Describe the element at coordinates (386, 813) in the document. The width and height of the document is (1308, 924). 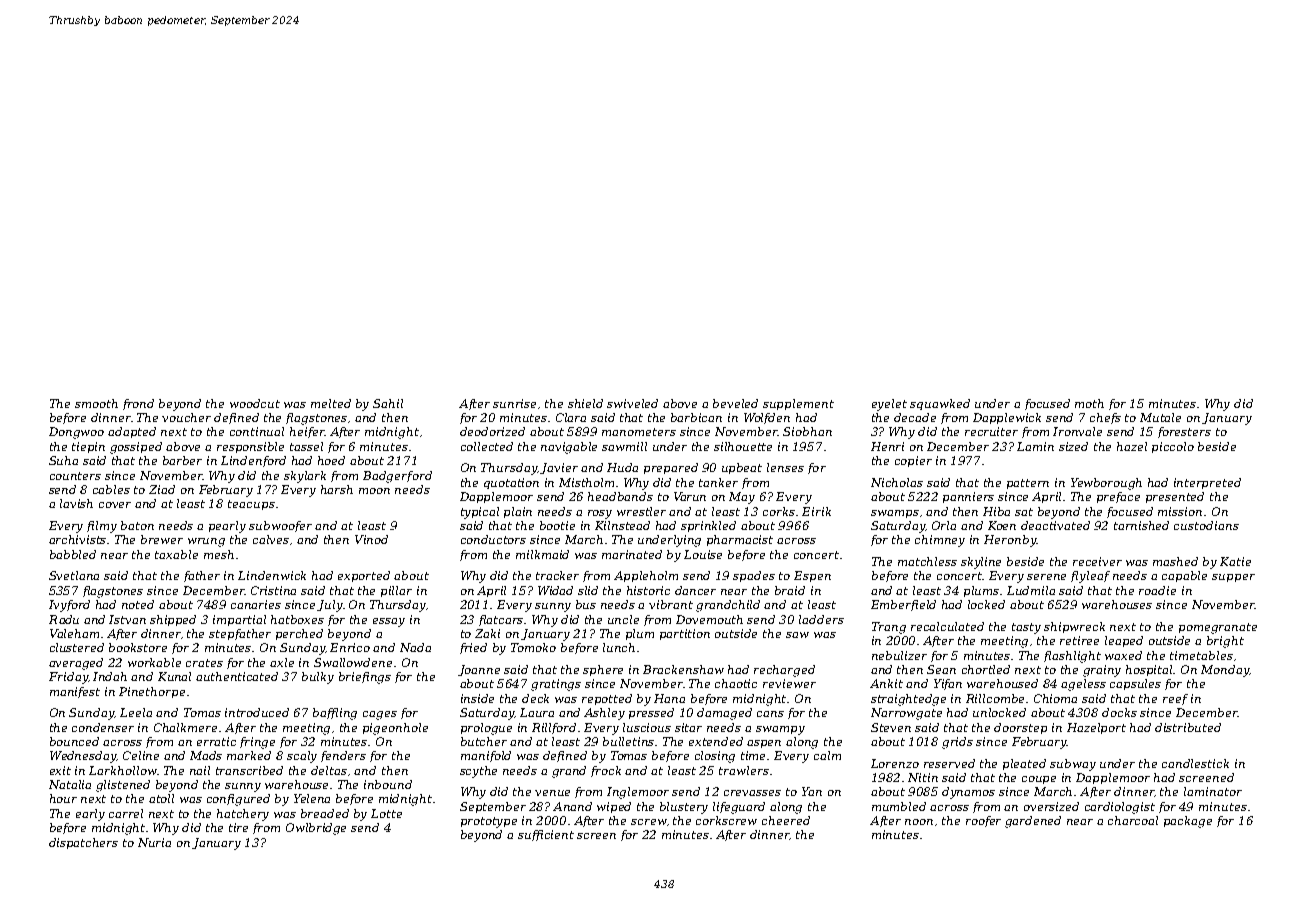
I see `Lotte` at that location.
